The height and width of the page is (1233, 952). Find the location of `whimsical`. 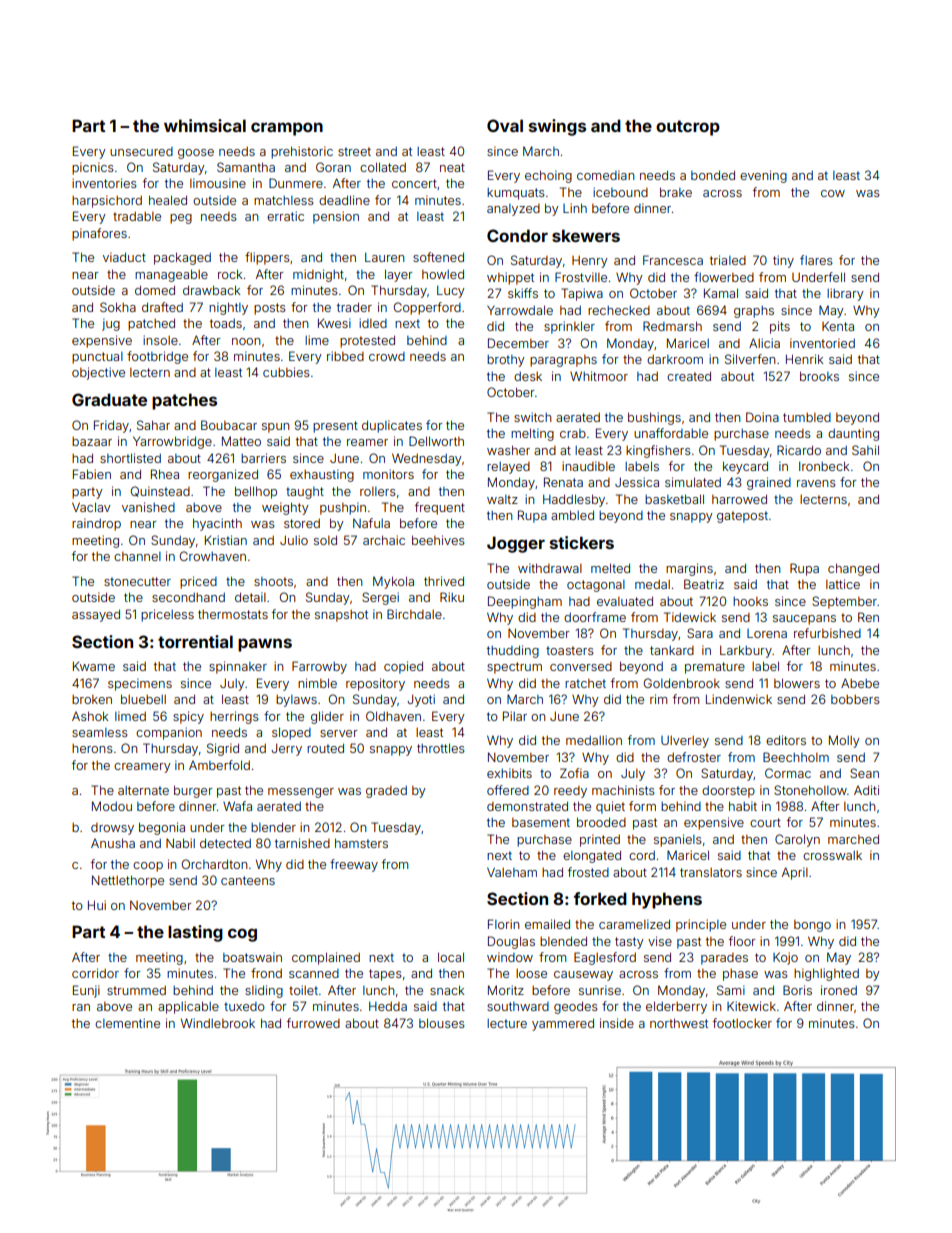

whimsical is located at coordinates (205, 125).
